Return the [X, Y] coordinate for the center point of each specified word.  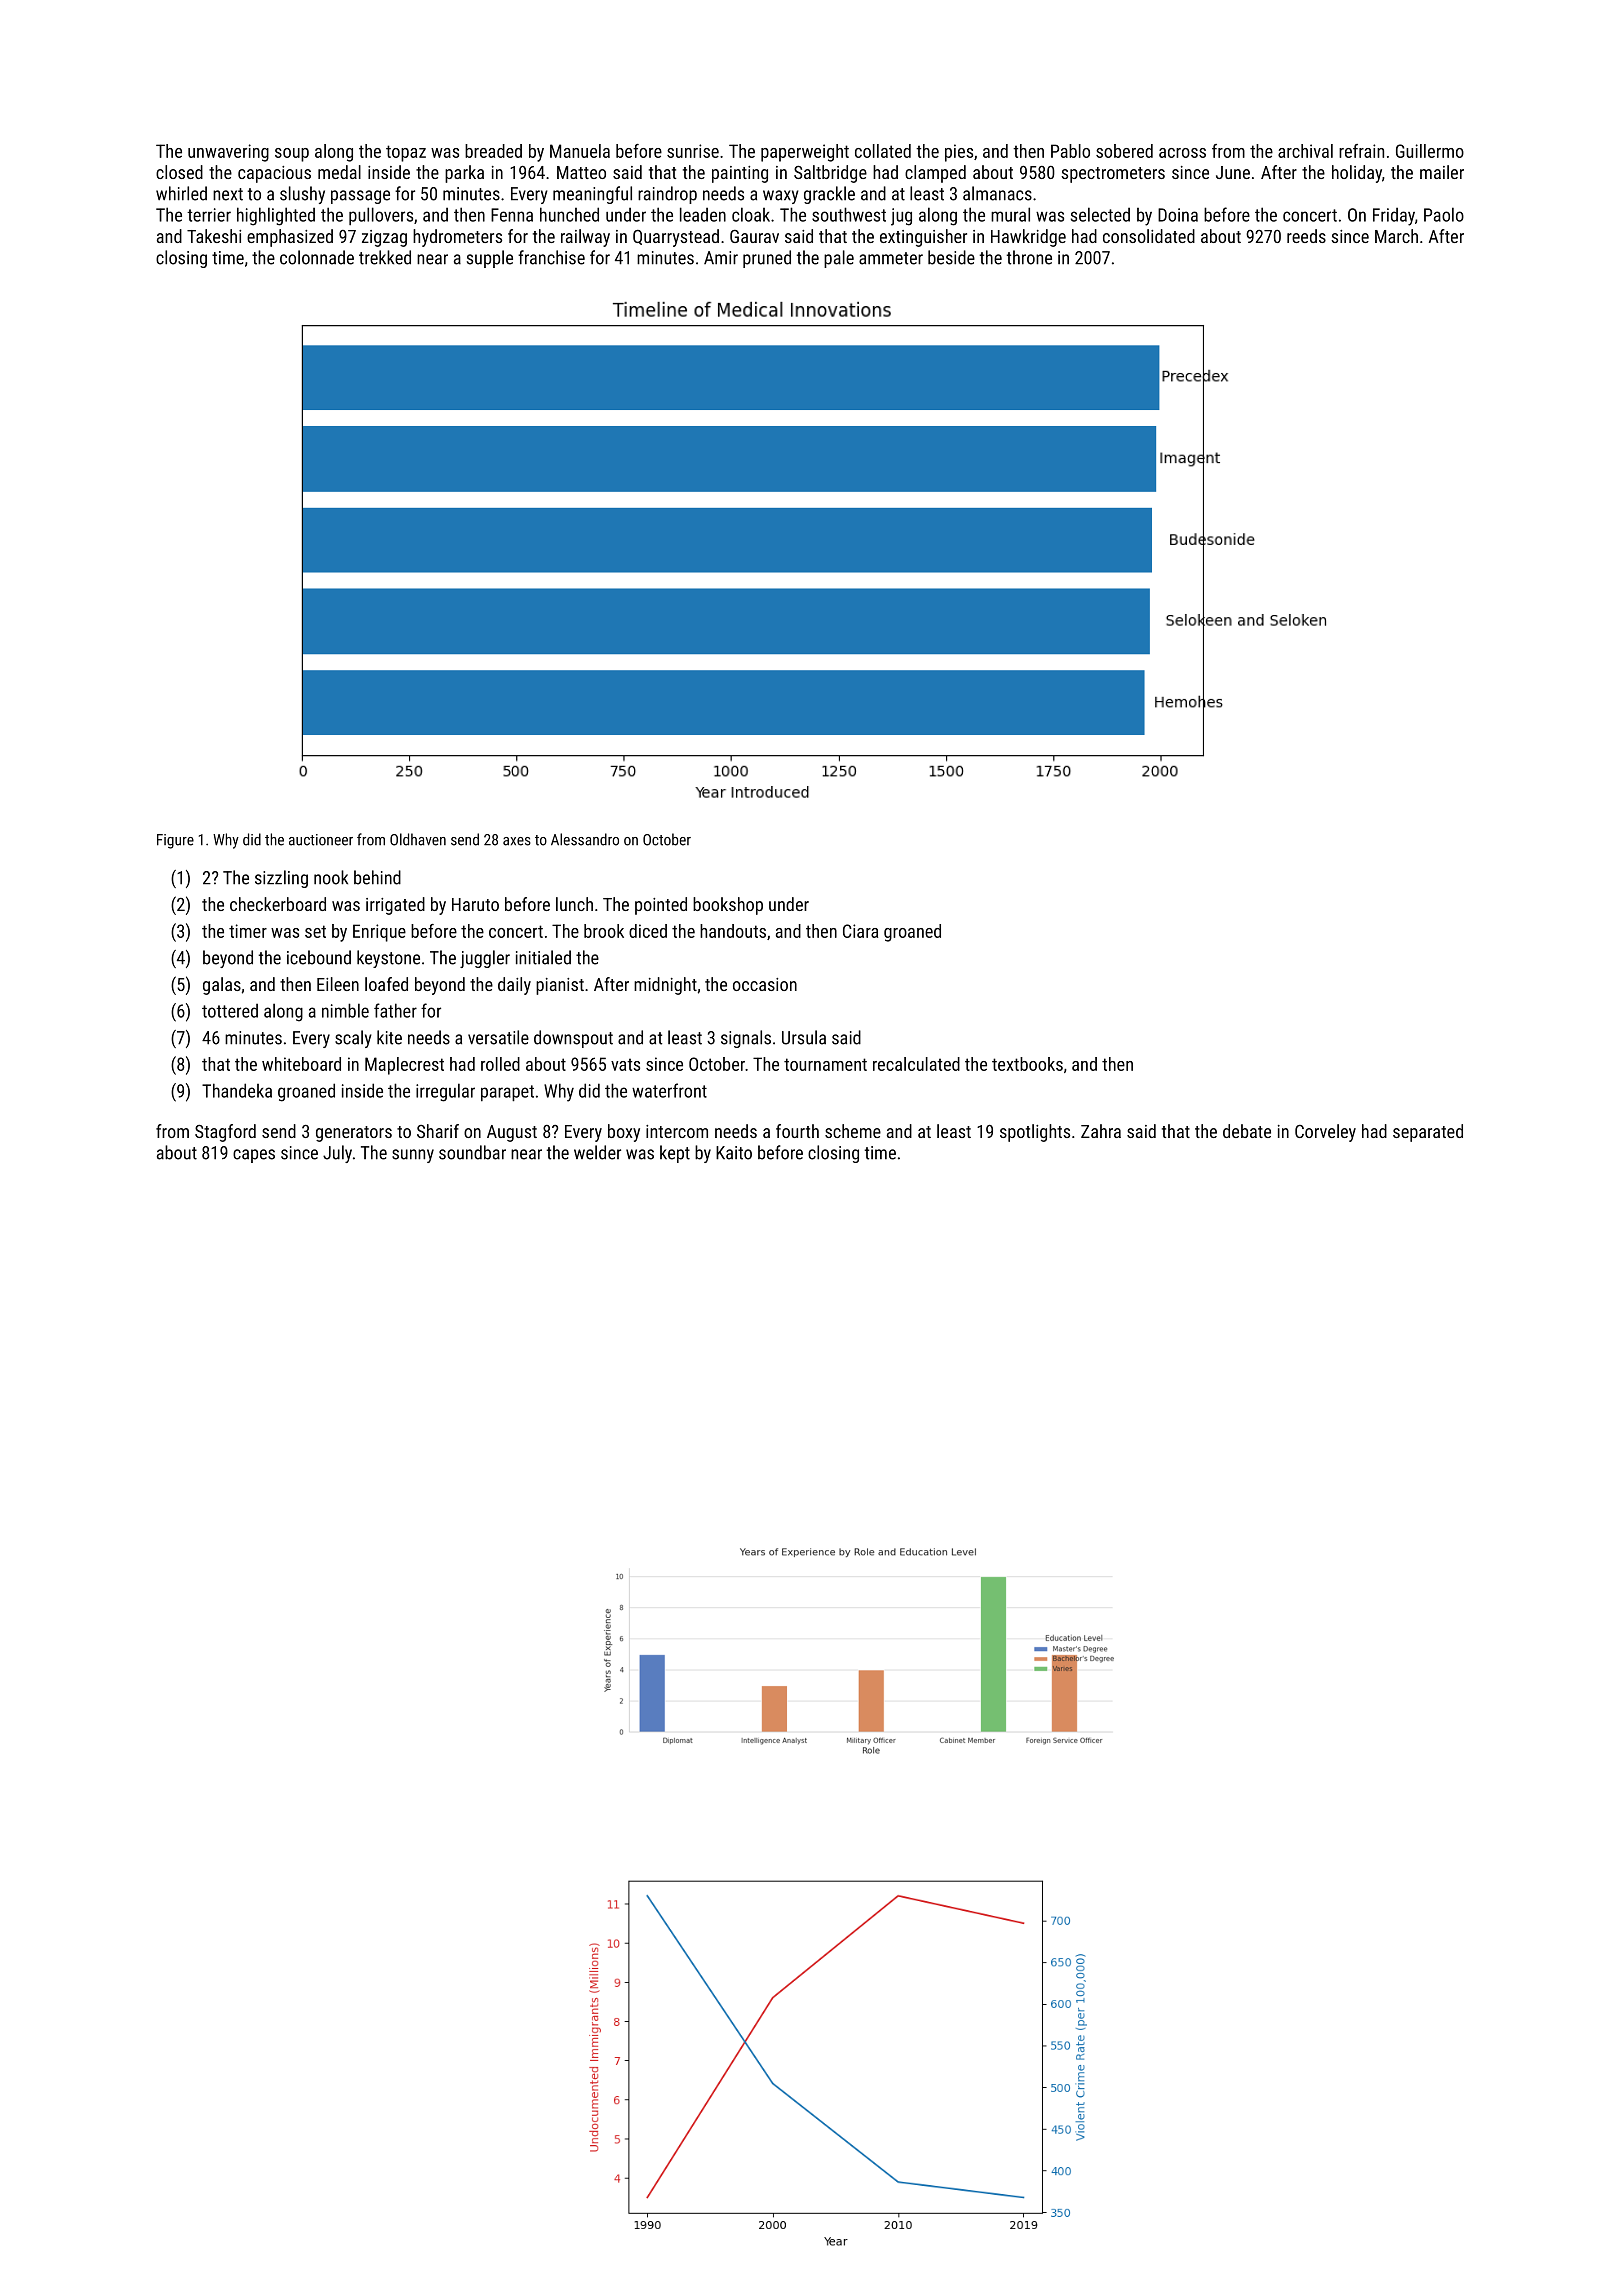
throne [1029, 257]
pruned [767, 259]
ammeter [891, 258]
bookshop [728, 906]
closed [179, 172]
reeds [1306, 236]
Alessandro [585, 839]
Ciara [860, 931]
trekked [385, 257]
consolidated [1149, 236]
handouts [733, 931]
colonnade [317, 257]
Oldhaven [418, 839]
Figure [175, 841]
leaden [703, 214]
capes [254, 1156]
